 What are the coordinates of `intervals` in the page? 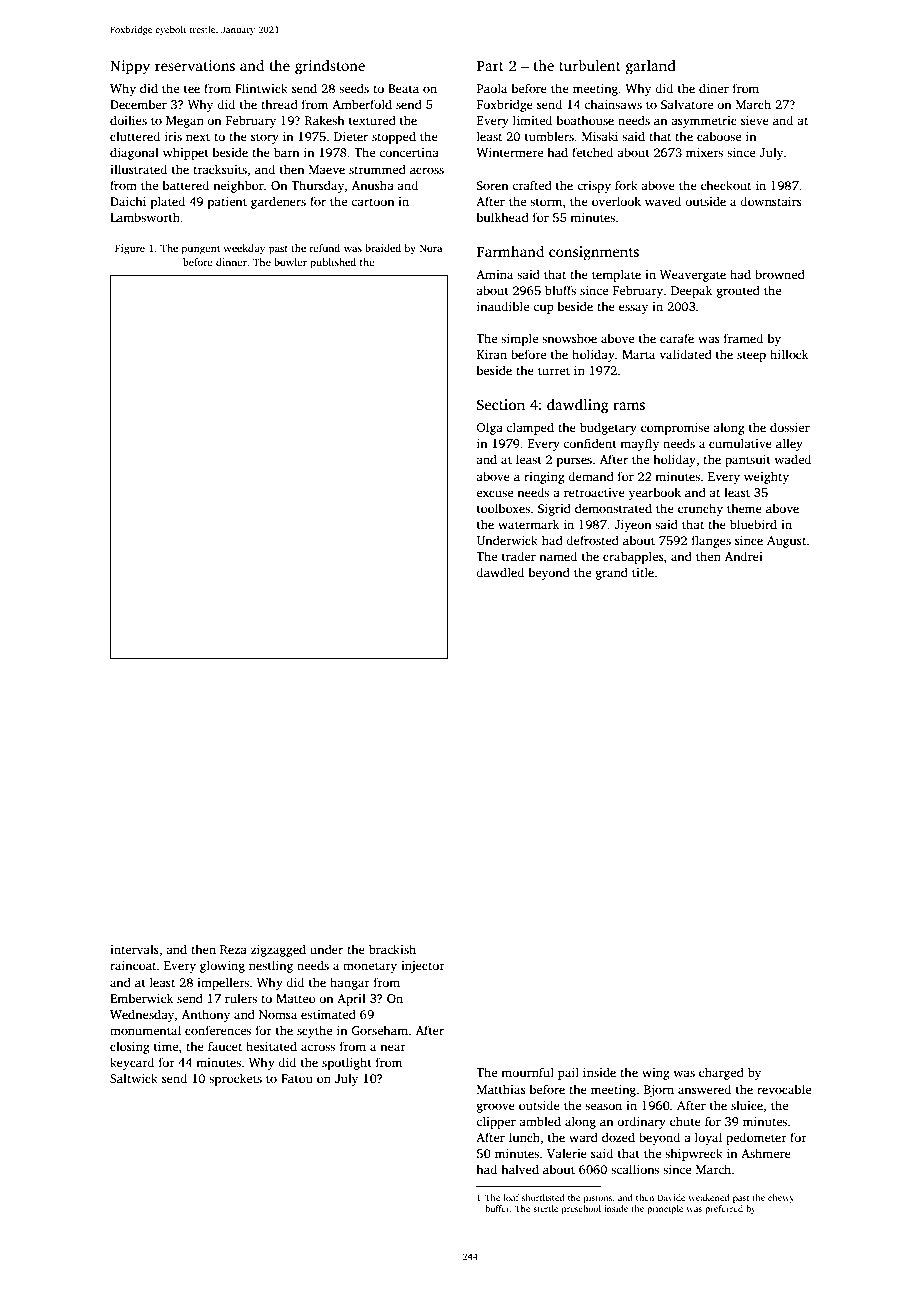 It's located at (134, 949).
